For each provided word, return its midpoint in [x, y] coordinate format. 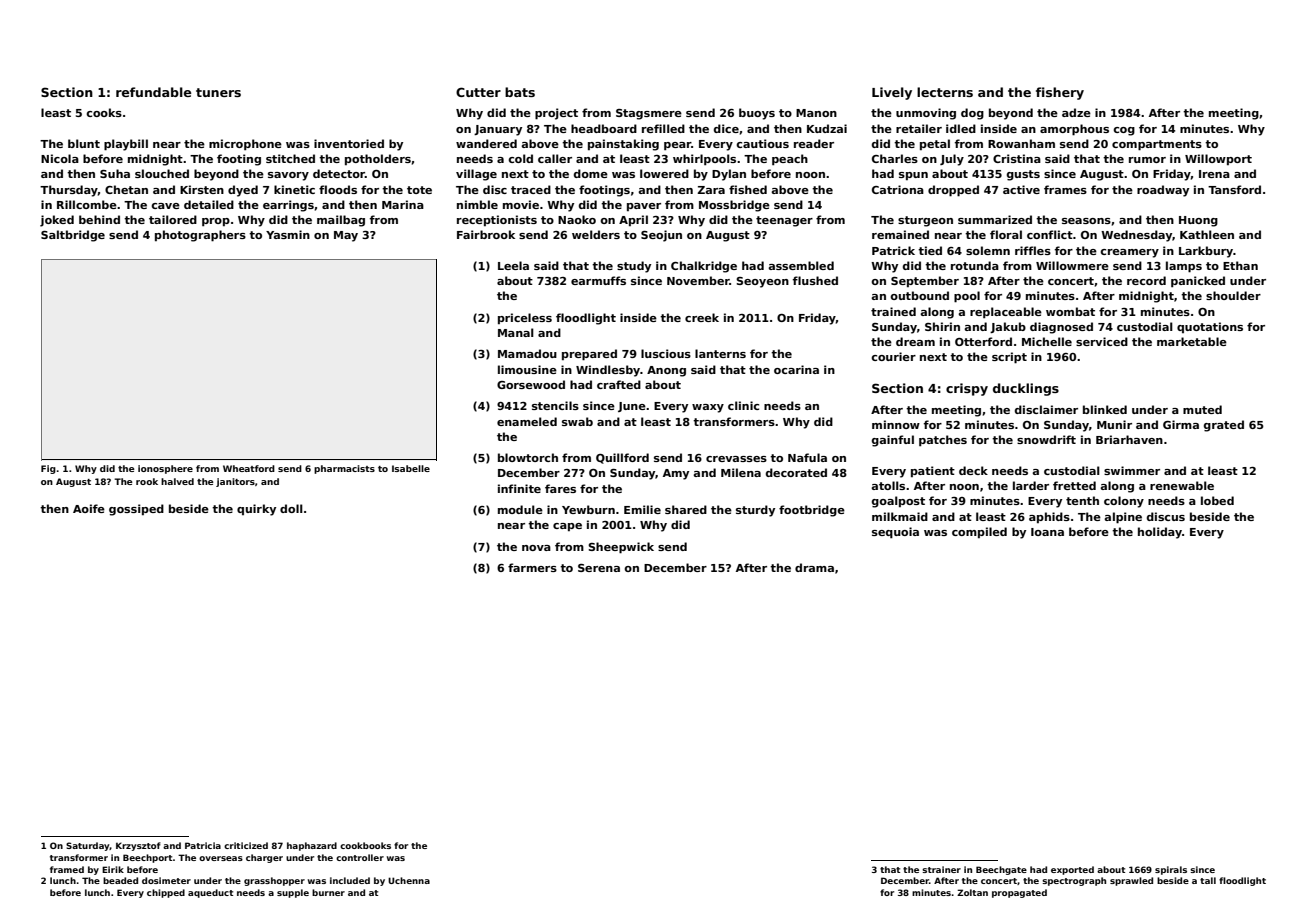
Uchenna [409, 880]
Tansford [1234, 189]
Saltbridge [73, 236]
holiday [1160, 533]
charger [264, 858]
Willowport [1218, 159]
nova [536, 548]
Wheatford [249, 468]
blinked [1105, 409]
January [498, 130]
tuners [218, 92]
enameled [527, 421]
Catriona [898, 189]
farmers [532, 567]
